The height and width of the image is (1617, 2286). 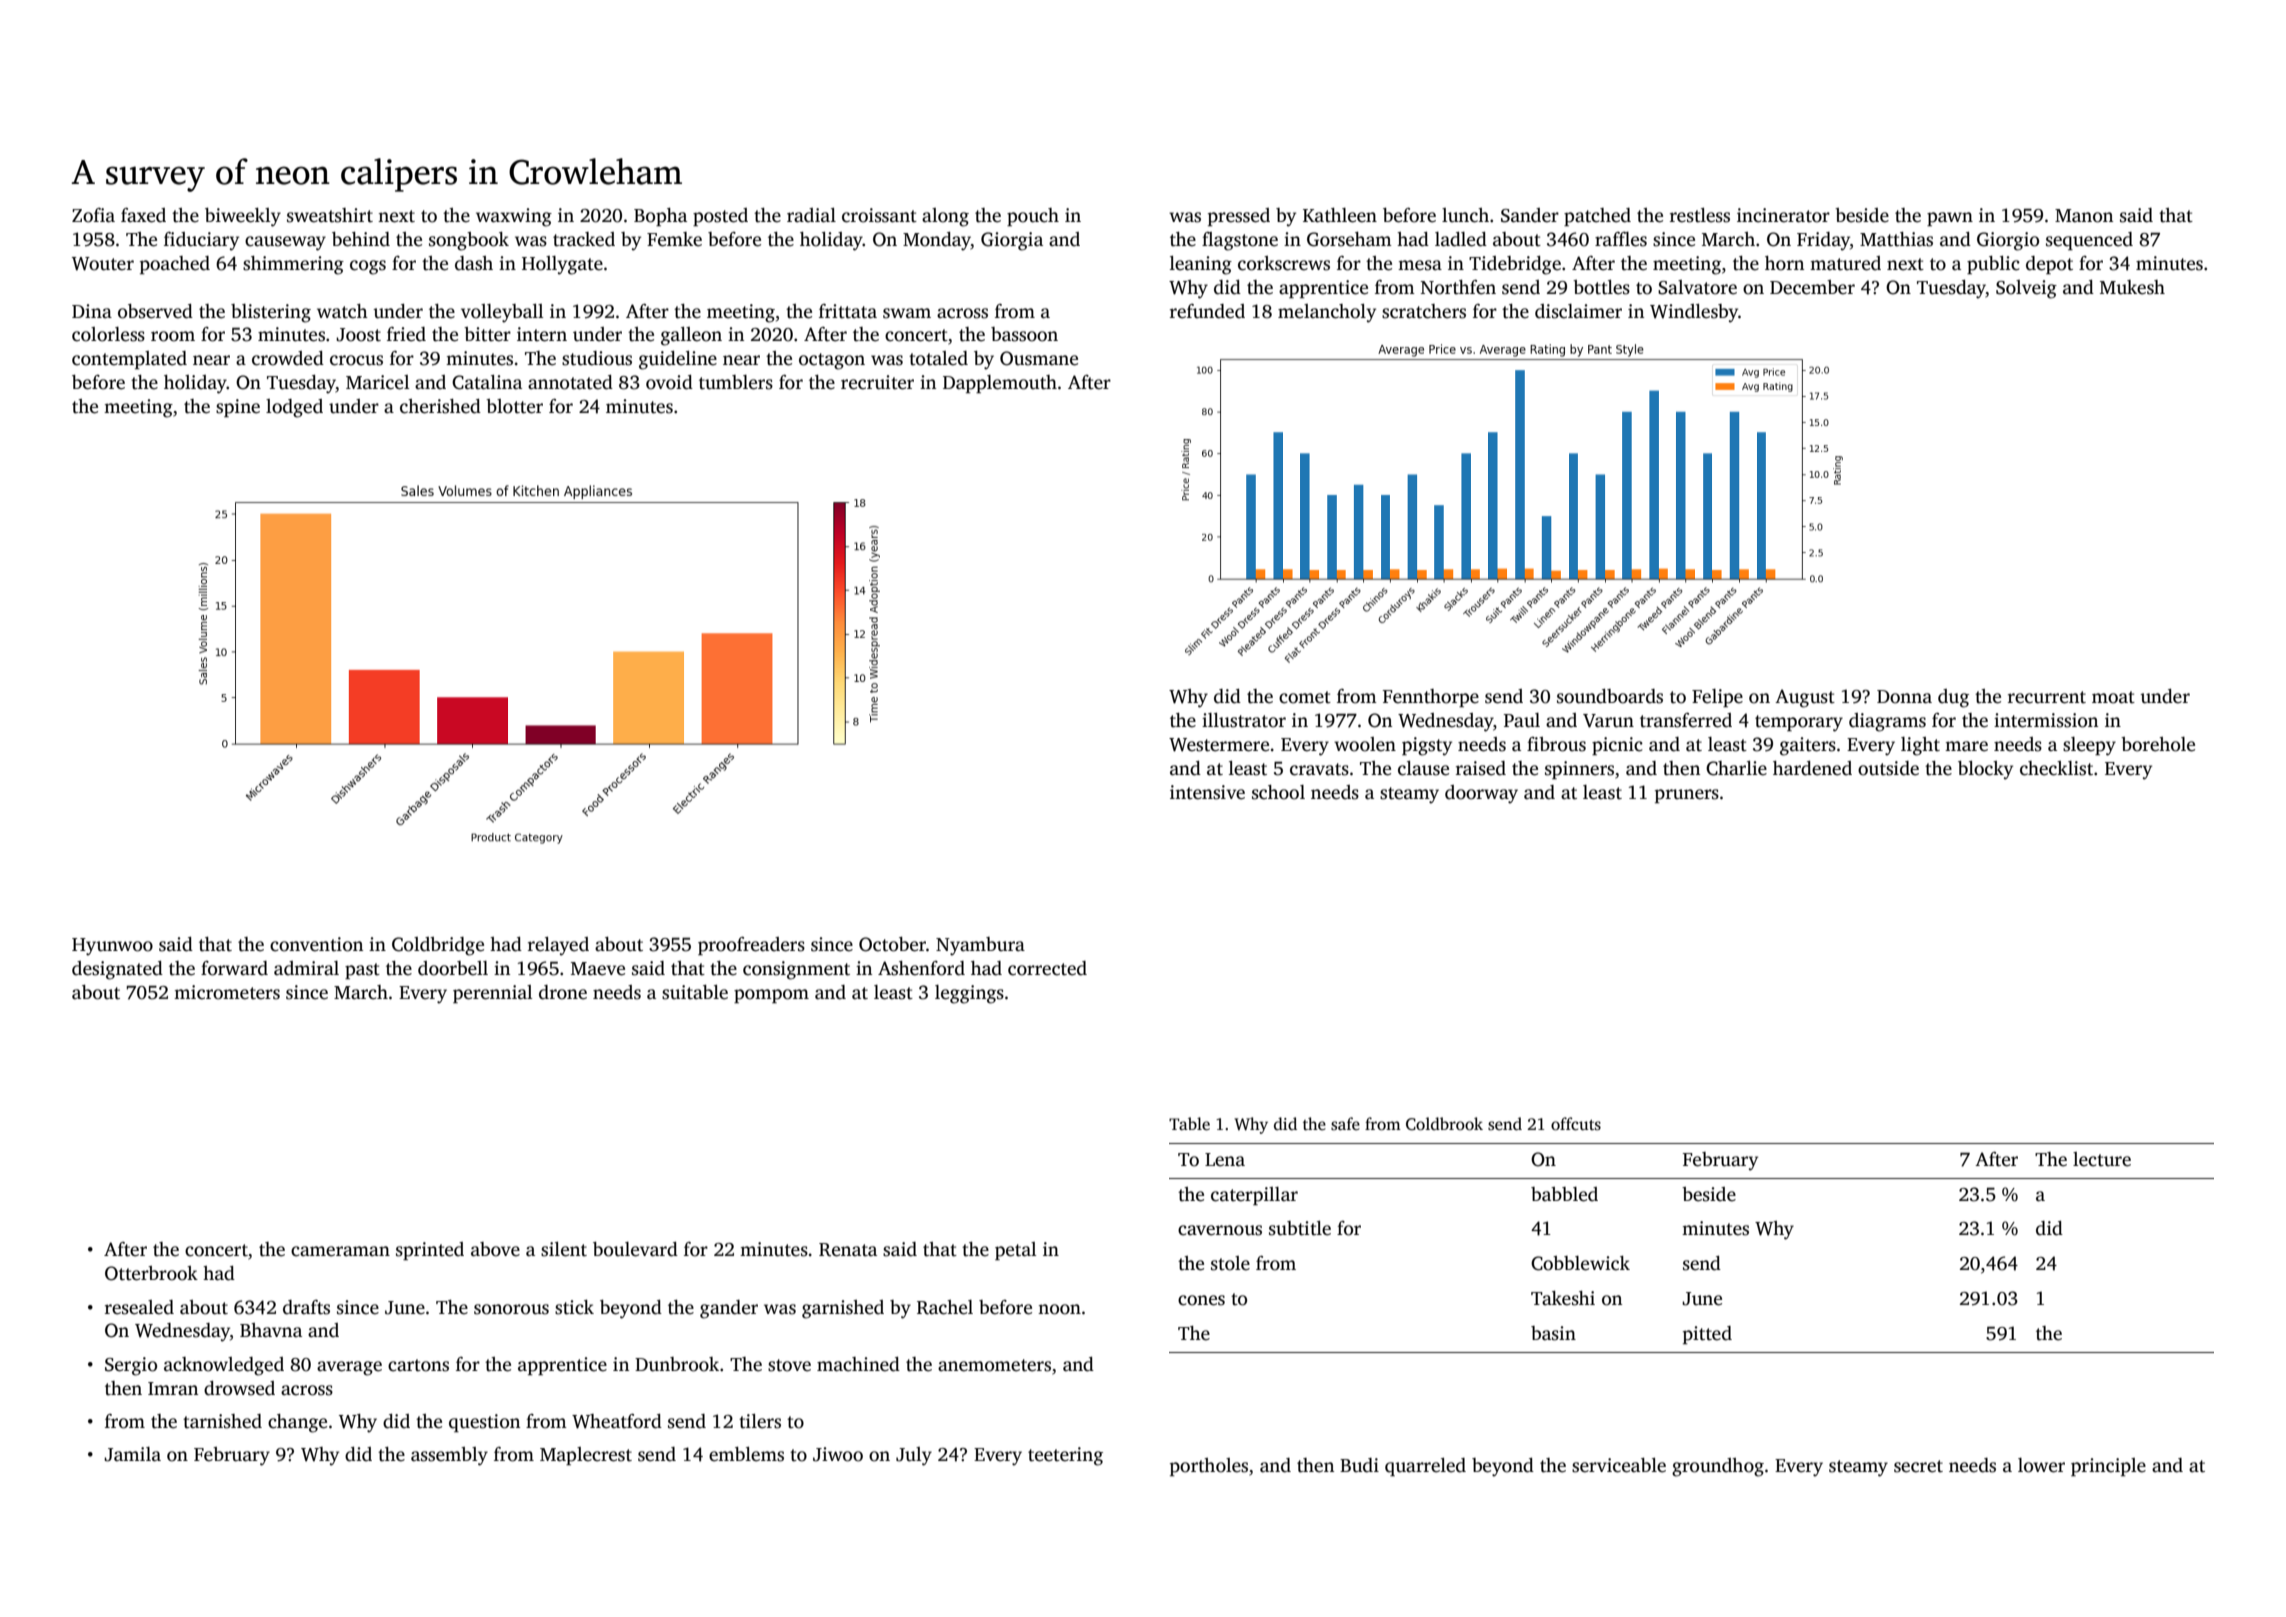 I want to click on Femke, so click(x=674, y=239).
